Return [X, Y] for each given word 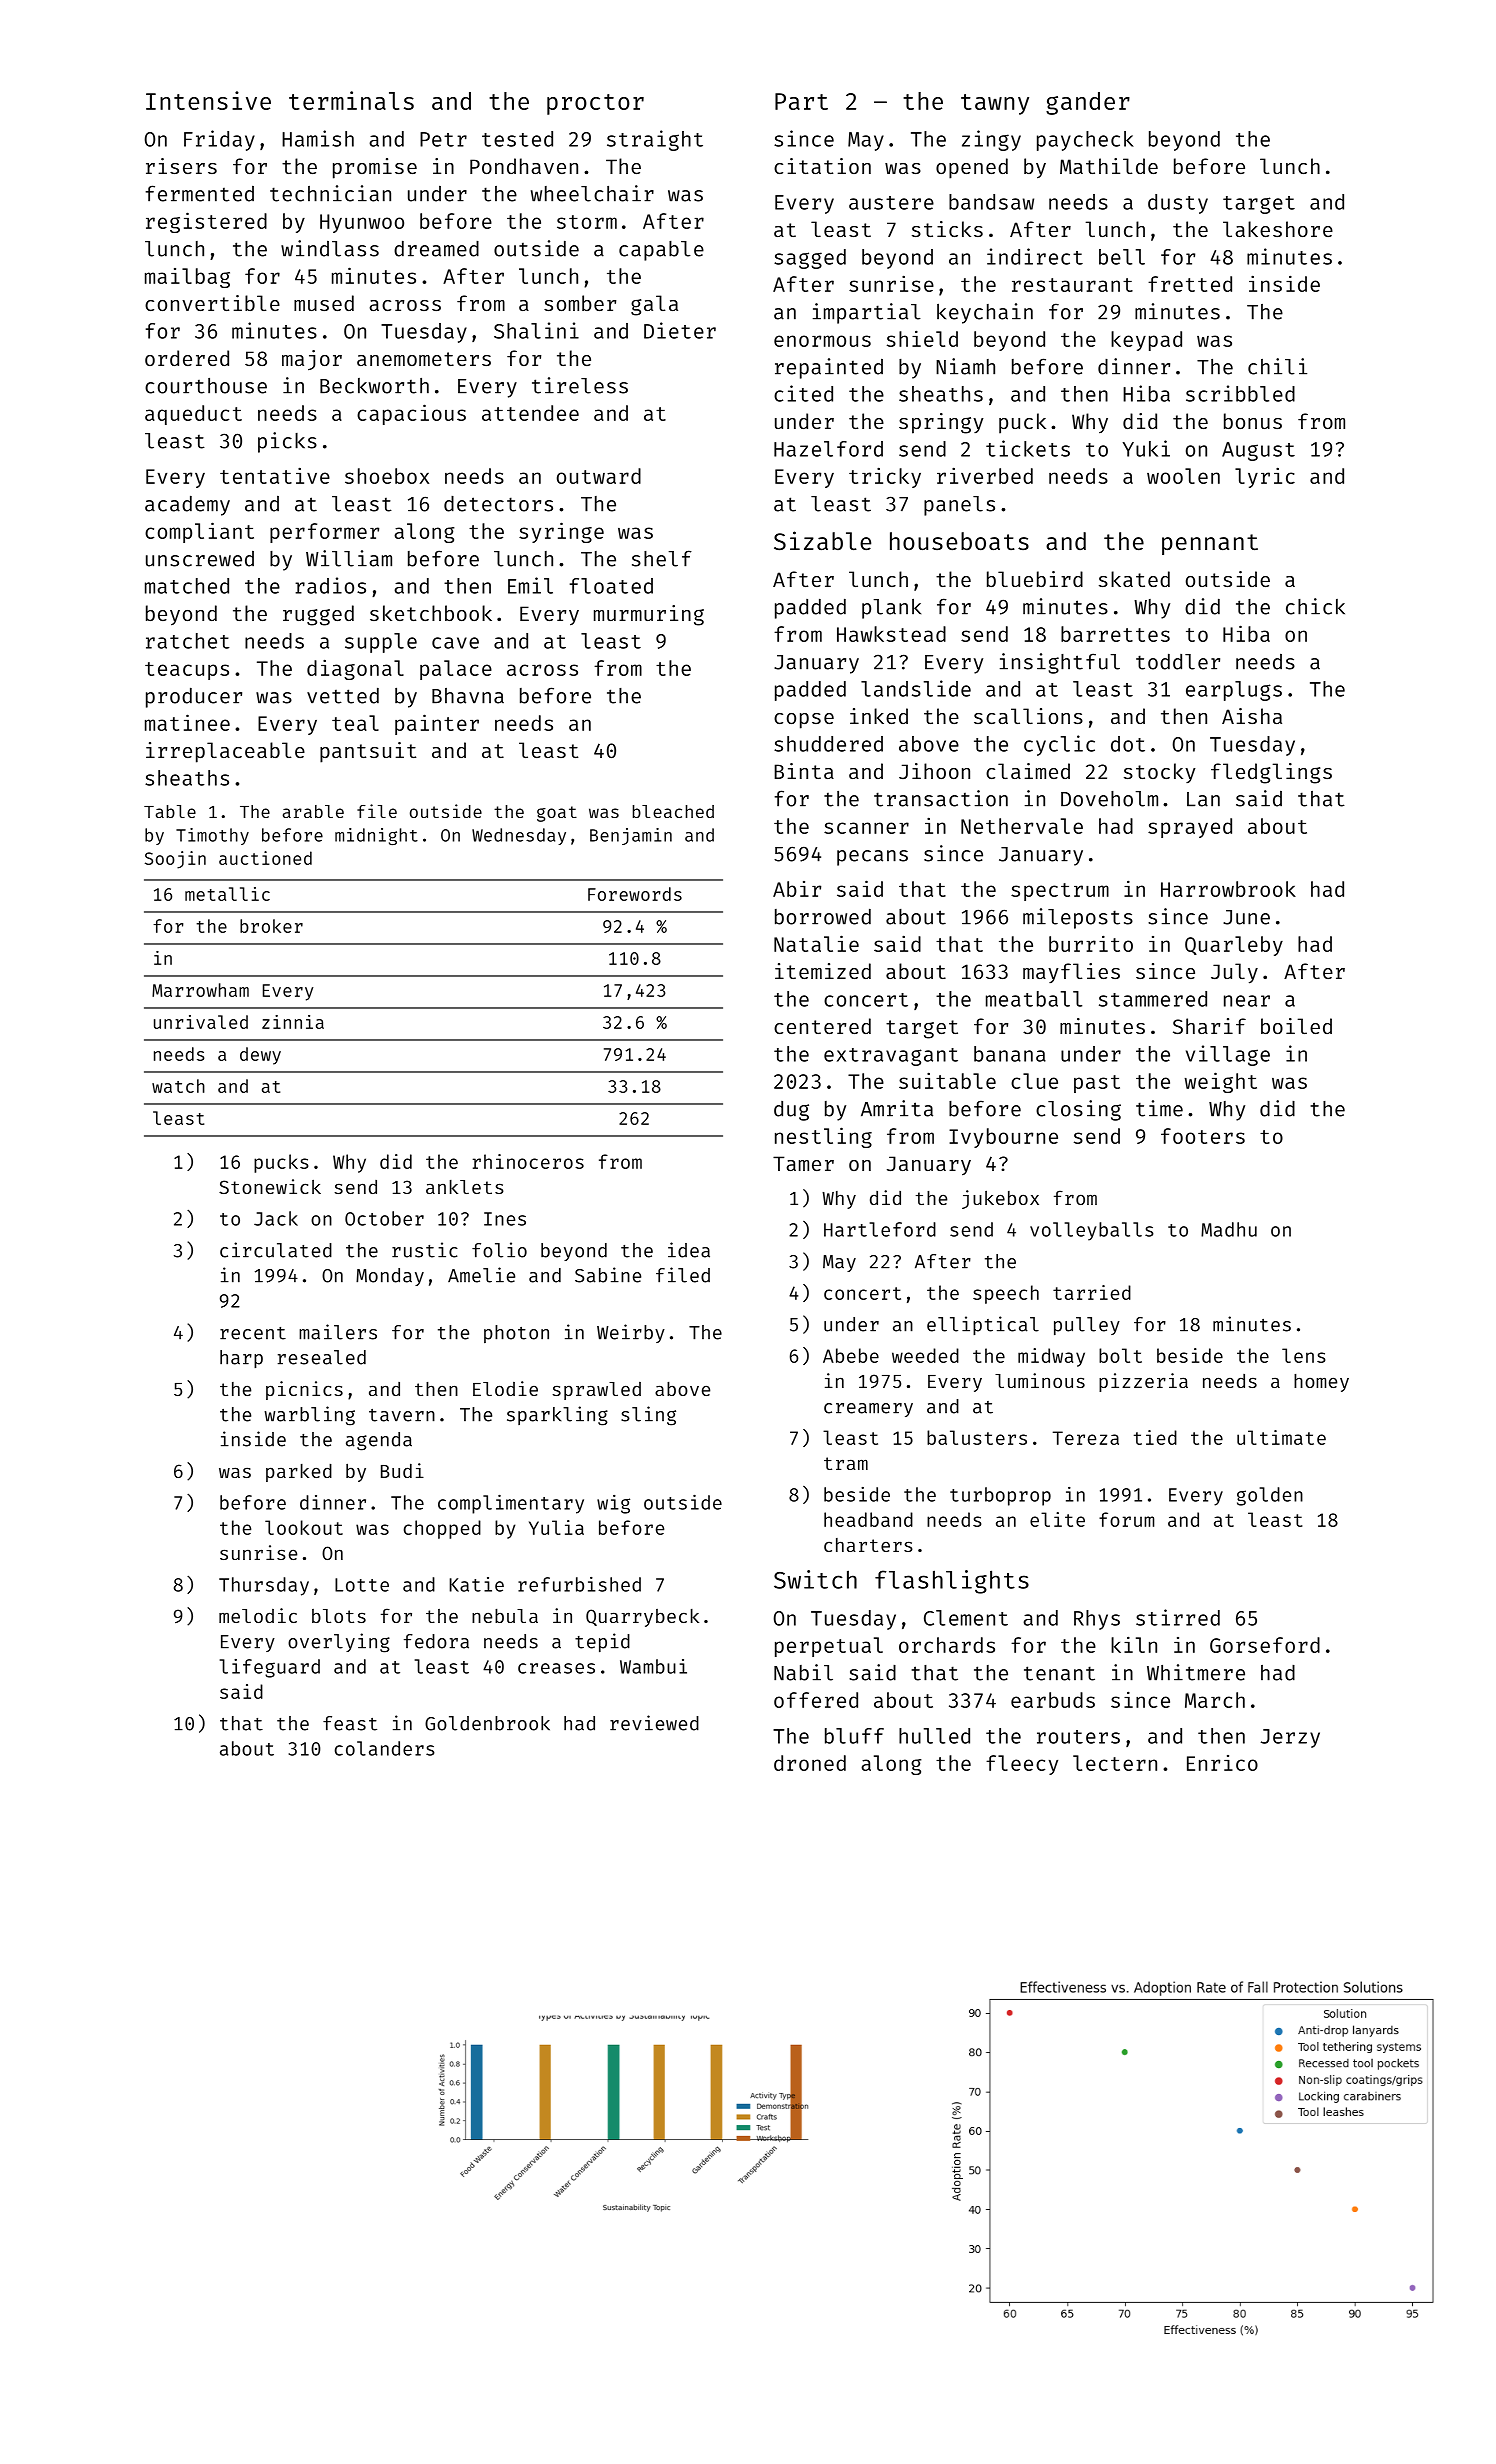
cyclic [1059, 745]
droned [810, 1763]
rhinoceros [528, 1161]
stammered [1153, 999]
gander [1088, 103]
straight [655, 140]
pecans [872, 858]
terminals [351, 100]
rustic [425, 1250]
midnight [376, 836]
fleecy [1022, 1765]
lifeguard [270, 1668]
